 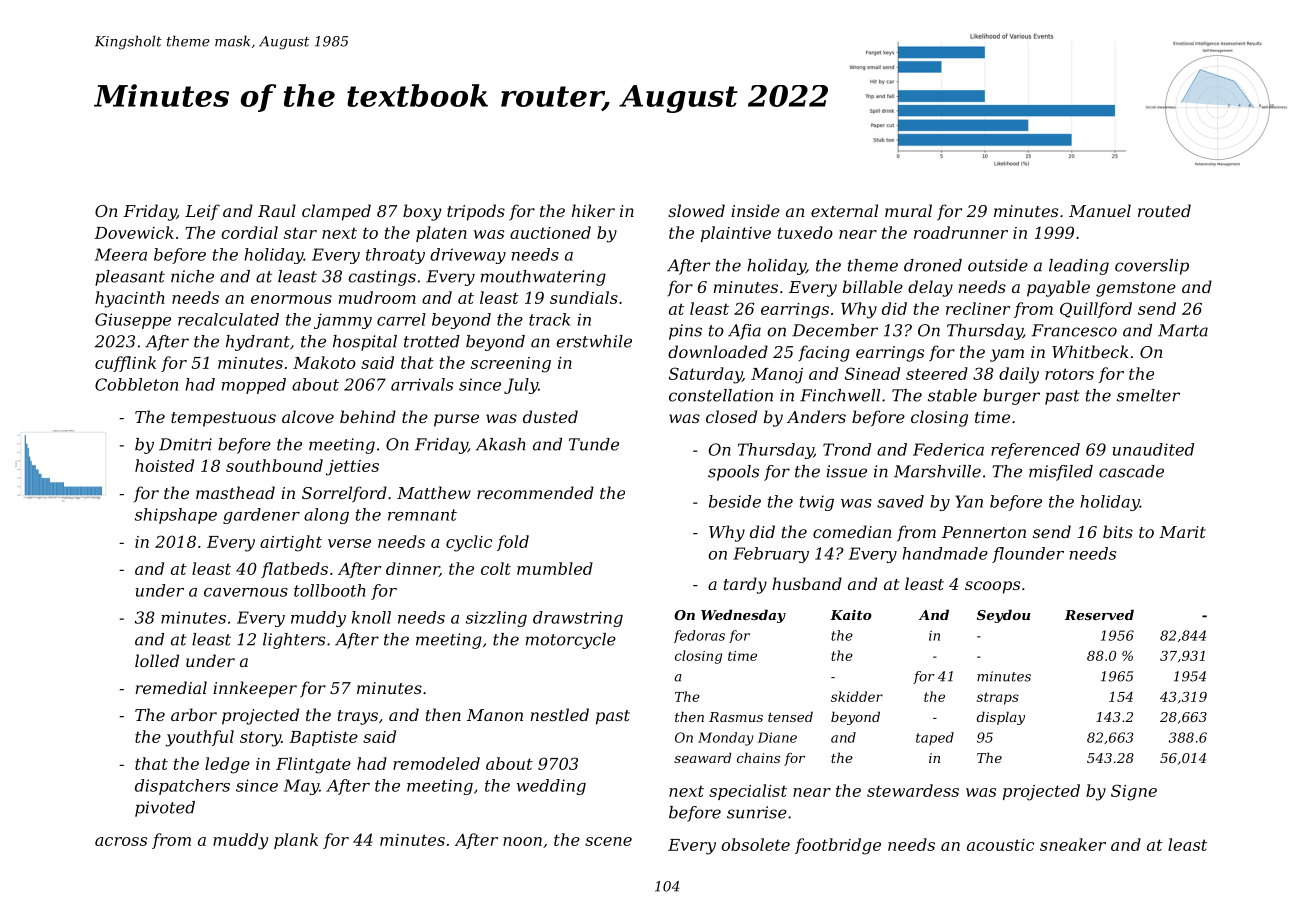 I want to click on motorcycle, so click(x=571, y=641).
